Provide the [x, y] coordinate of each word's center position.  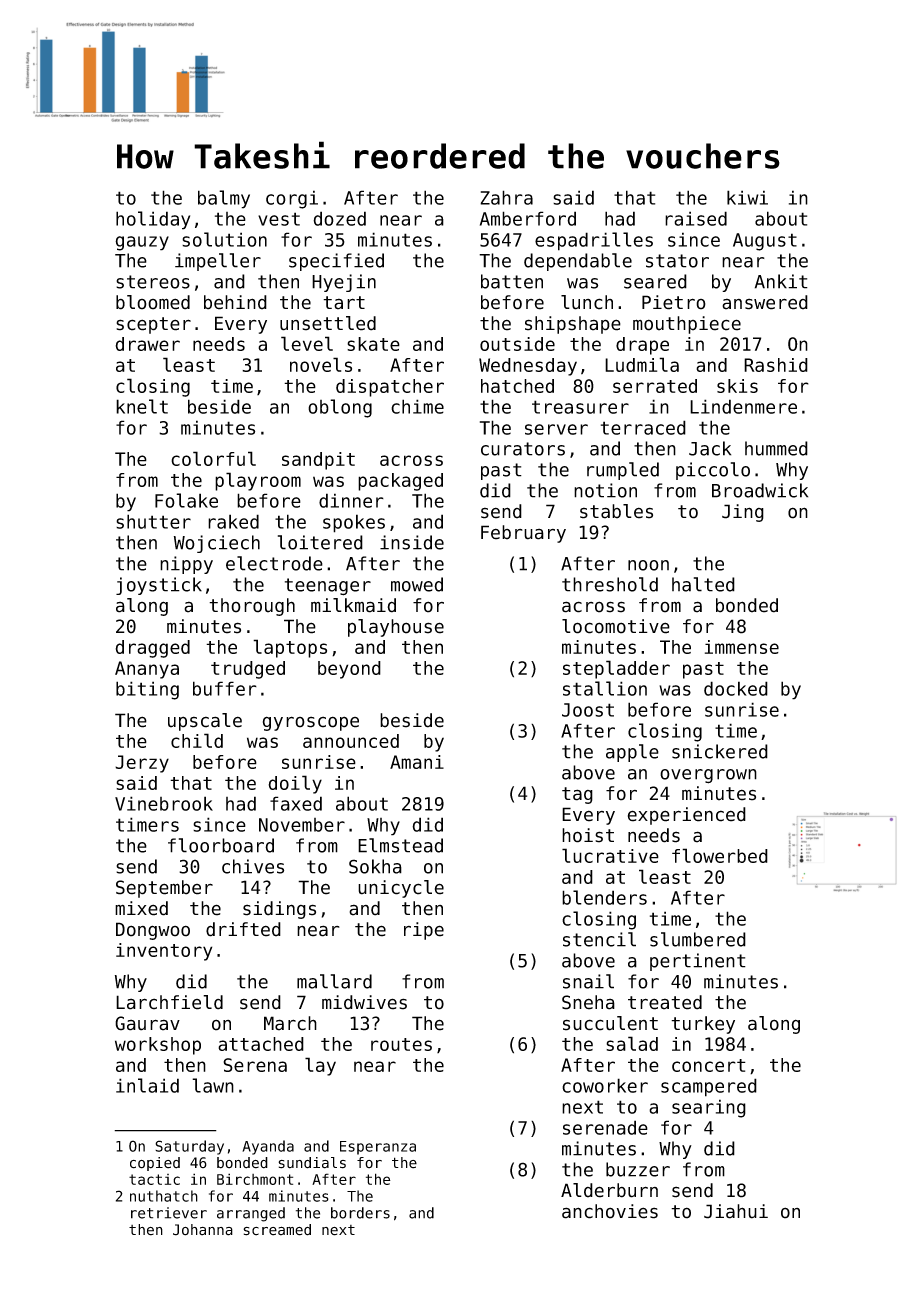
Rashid [776, 365]
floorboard [221, 845]
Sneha [588, 1002]
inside [412, 542]
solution [224, 239]
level [307, 343]
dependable [578, 262]
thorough [252, 607]
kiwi [747, 197]
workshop [158, 1046]
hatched [517, 386]
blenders [604, 897]
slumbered [698, 939]
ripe [424, 931]
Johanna [203, 1230]
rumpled [623, 471]
